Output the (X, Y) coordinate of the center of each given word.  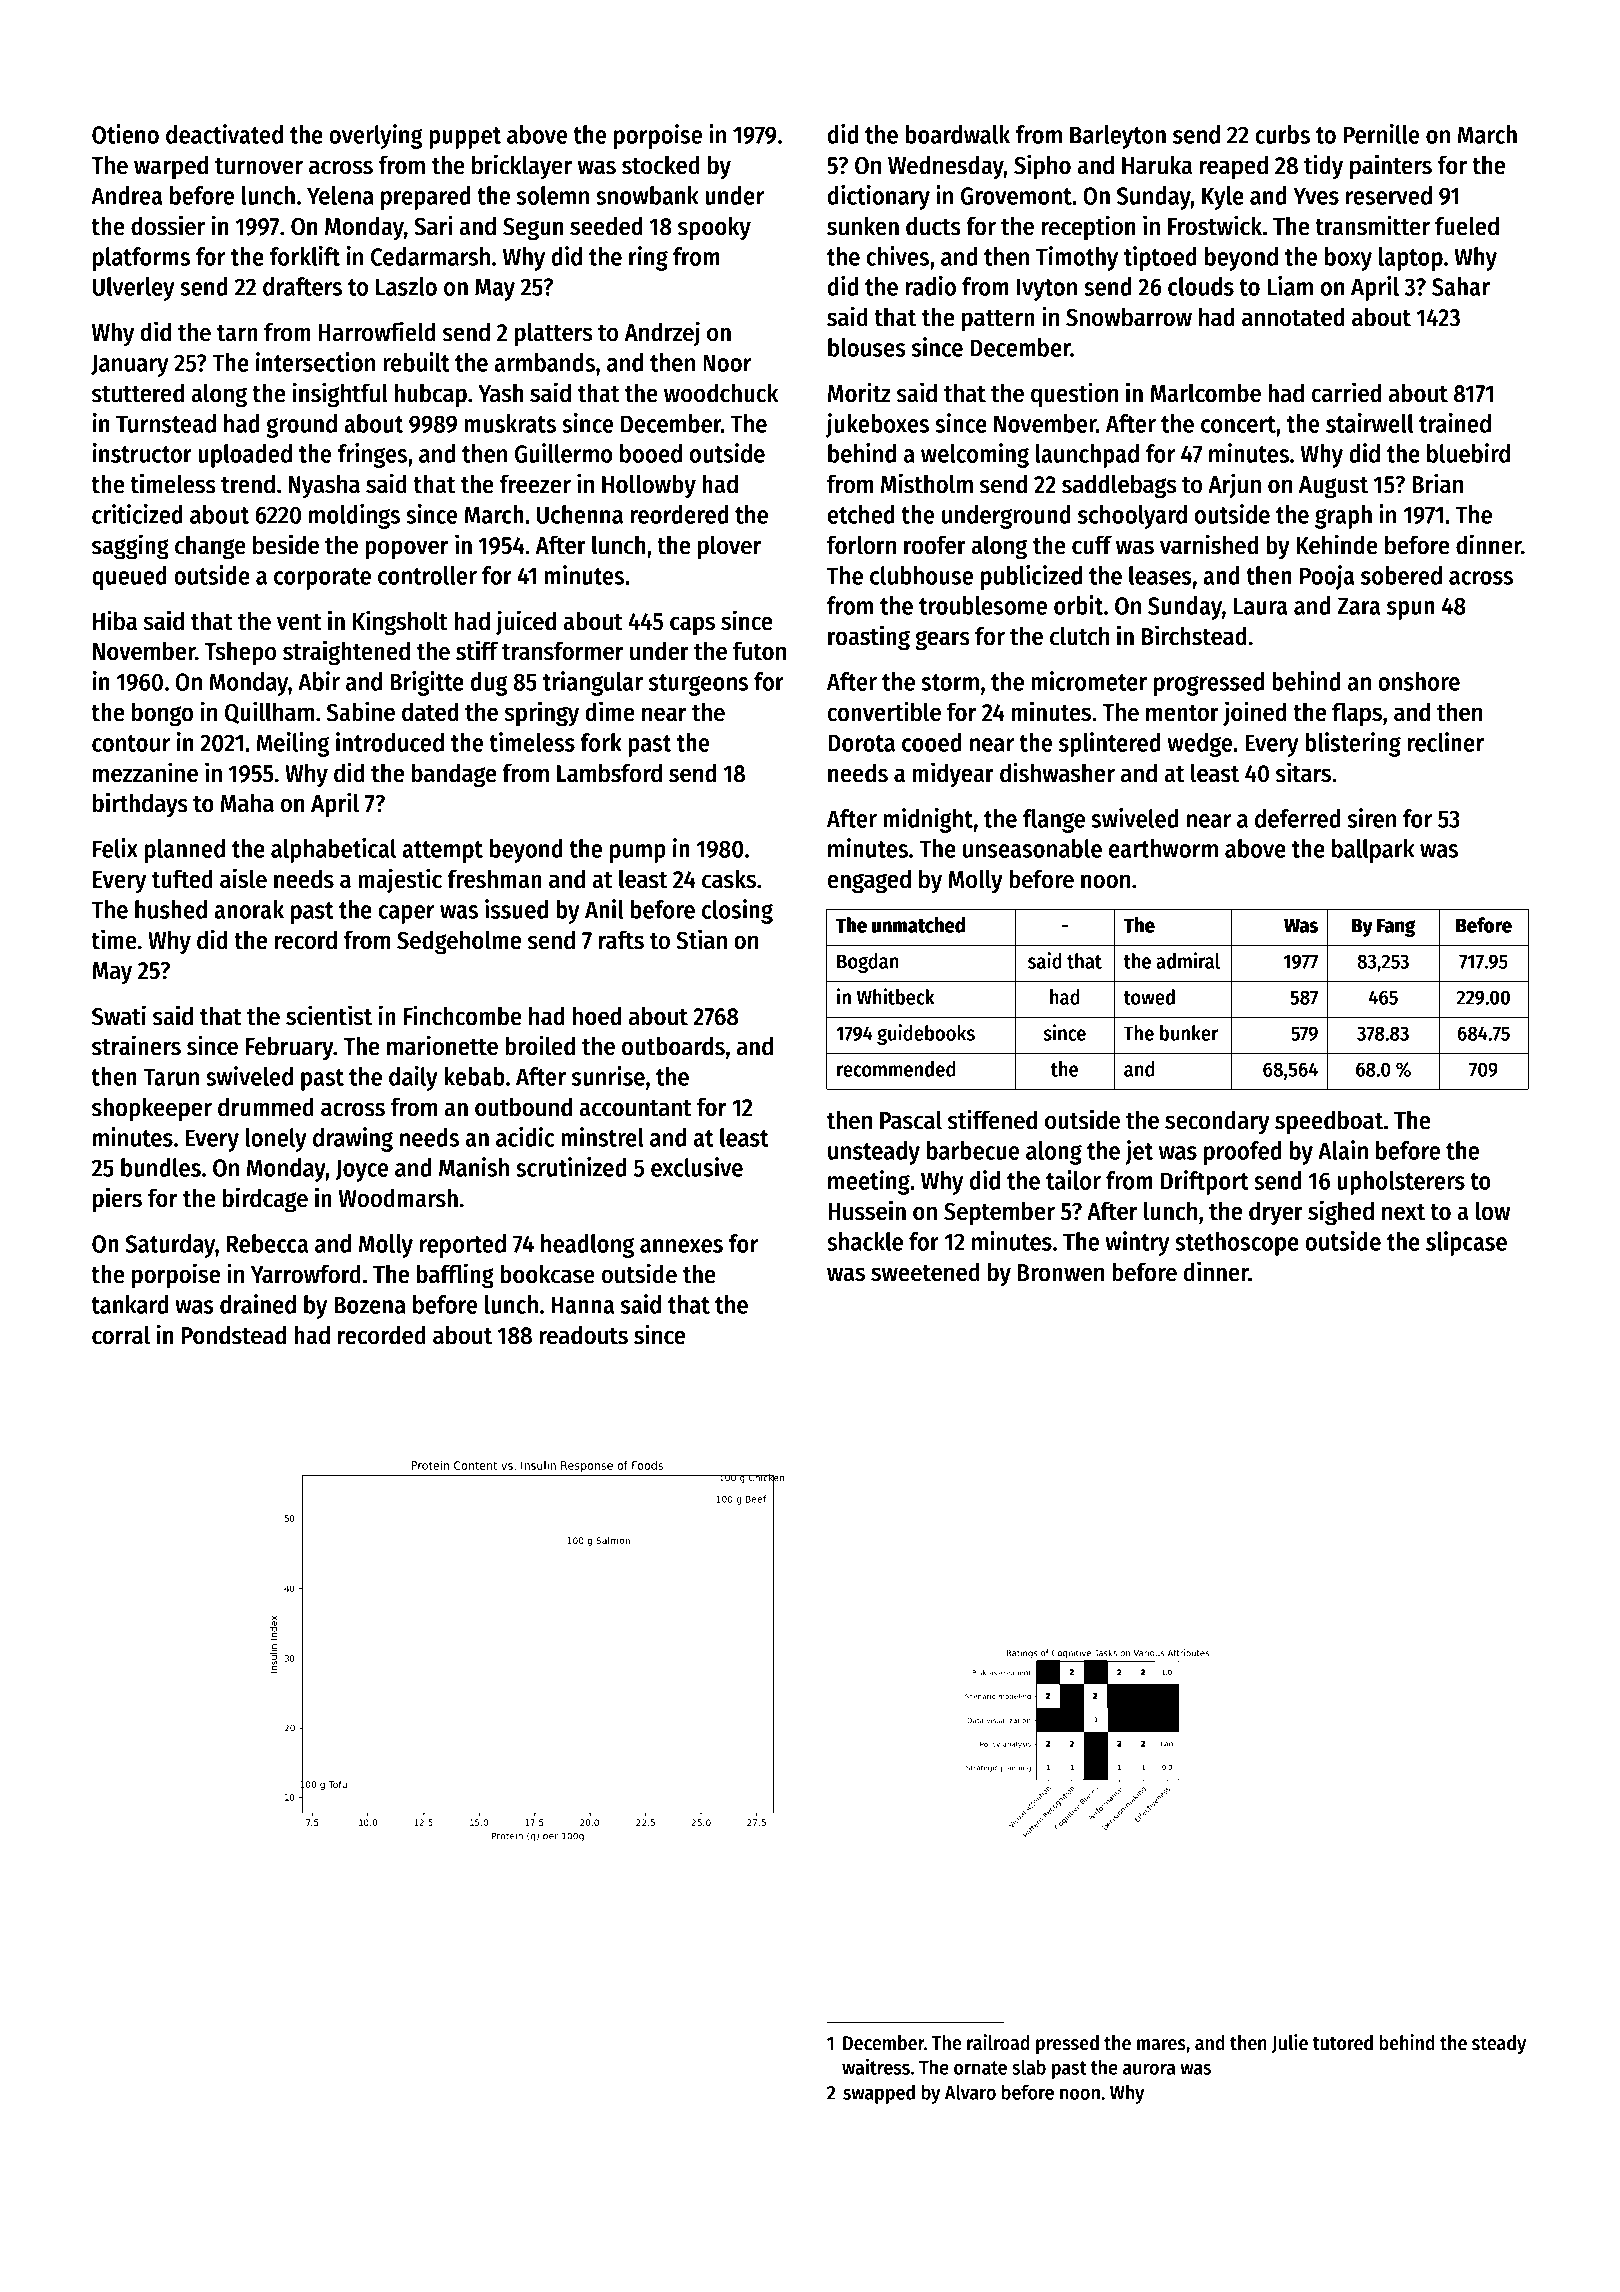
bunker (1189, 1033)
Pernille (1382, 134)
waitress (876, 2066)
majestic (400, 880)
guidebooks (926, 1034)
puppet (465, 138)
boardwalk (958, 134)
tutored (1343, 2043)
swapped (879, 2094)
